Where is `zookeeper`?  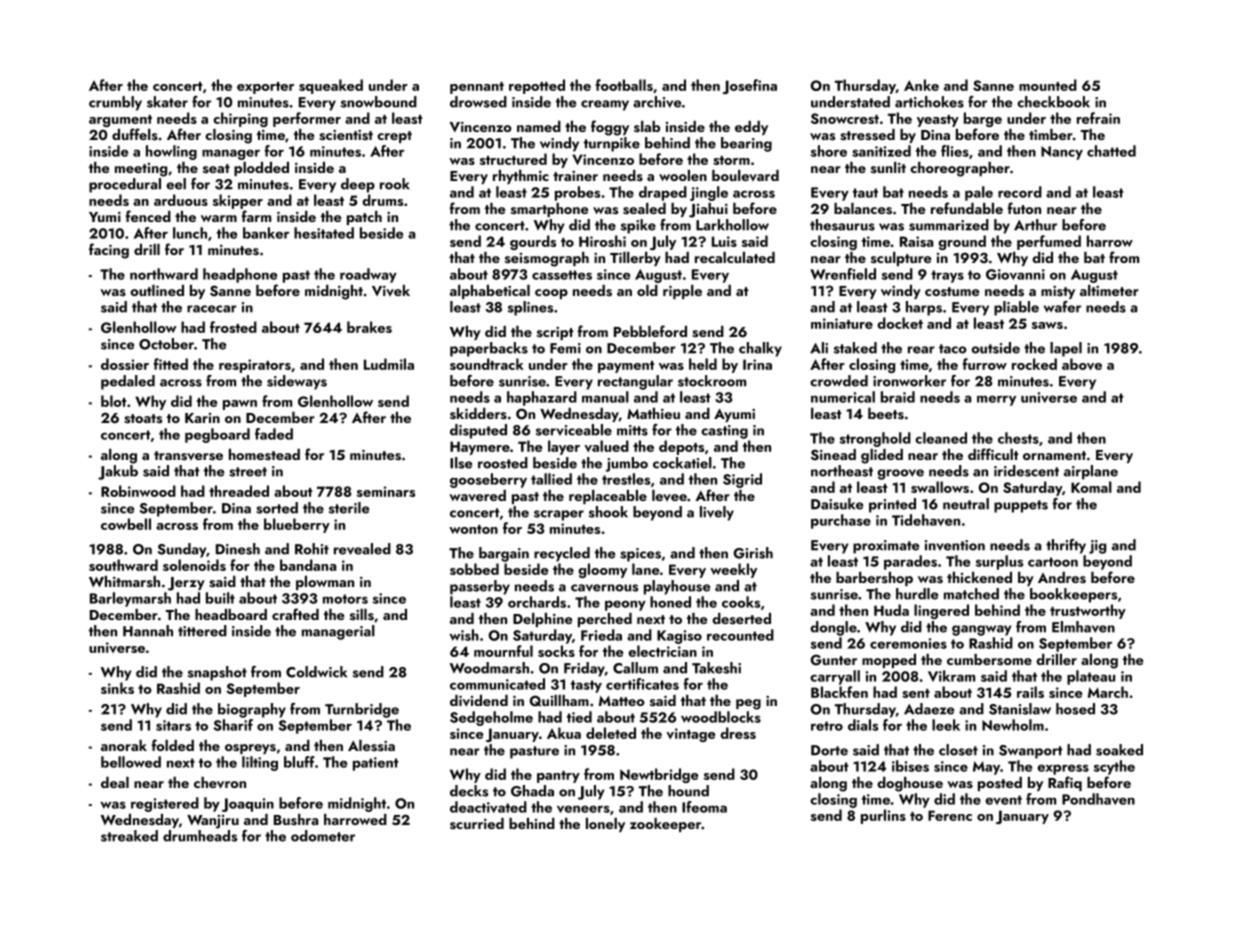
zookeeper is located at coordinates (666, 825).
